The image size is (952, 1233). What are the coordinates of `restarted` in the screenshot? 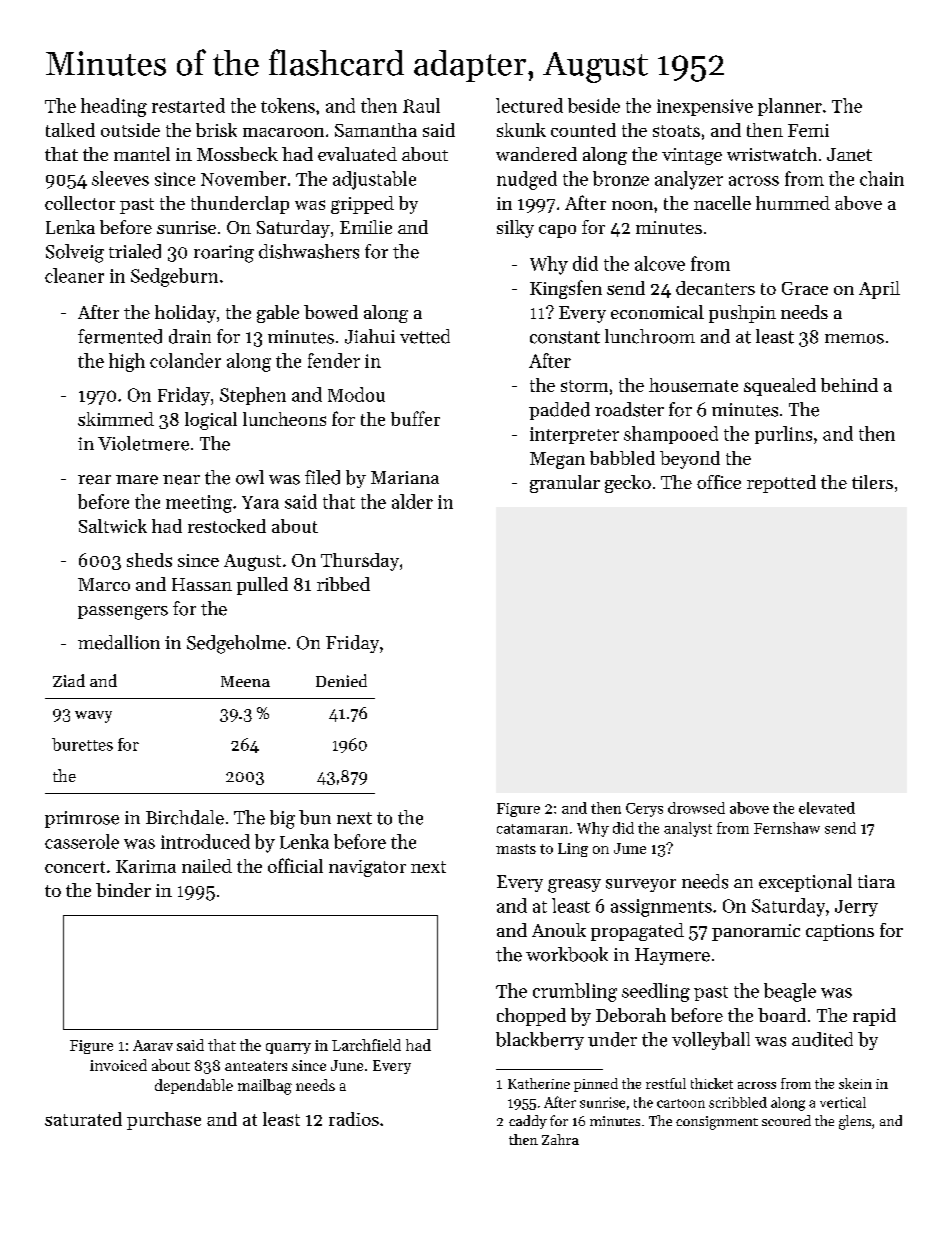 It's located at (188, 105).
